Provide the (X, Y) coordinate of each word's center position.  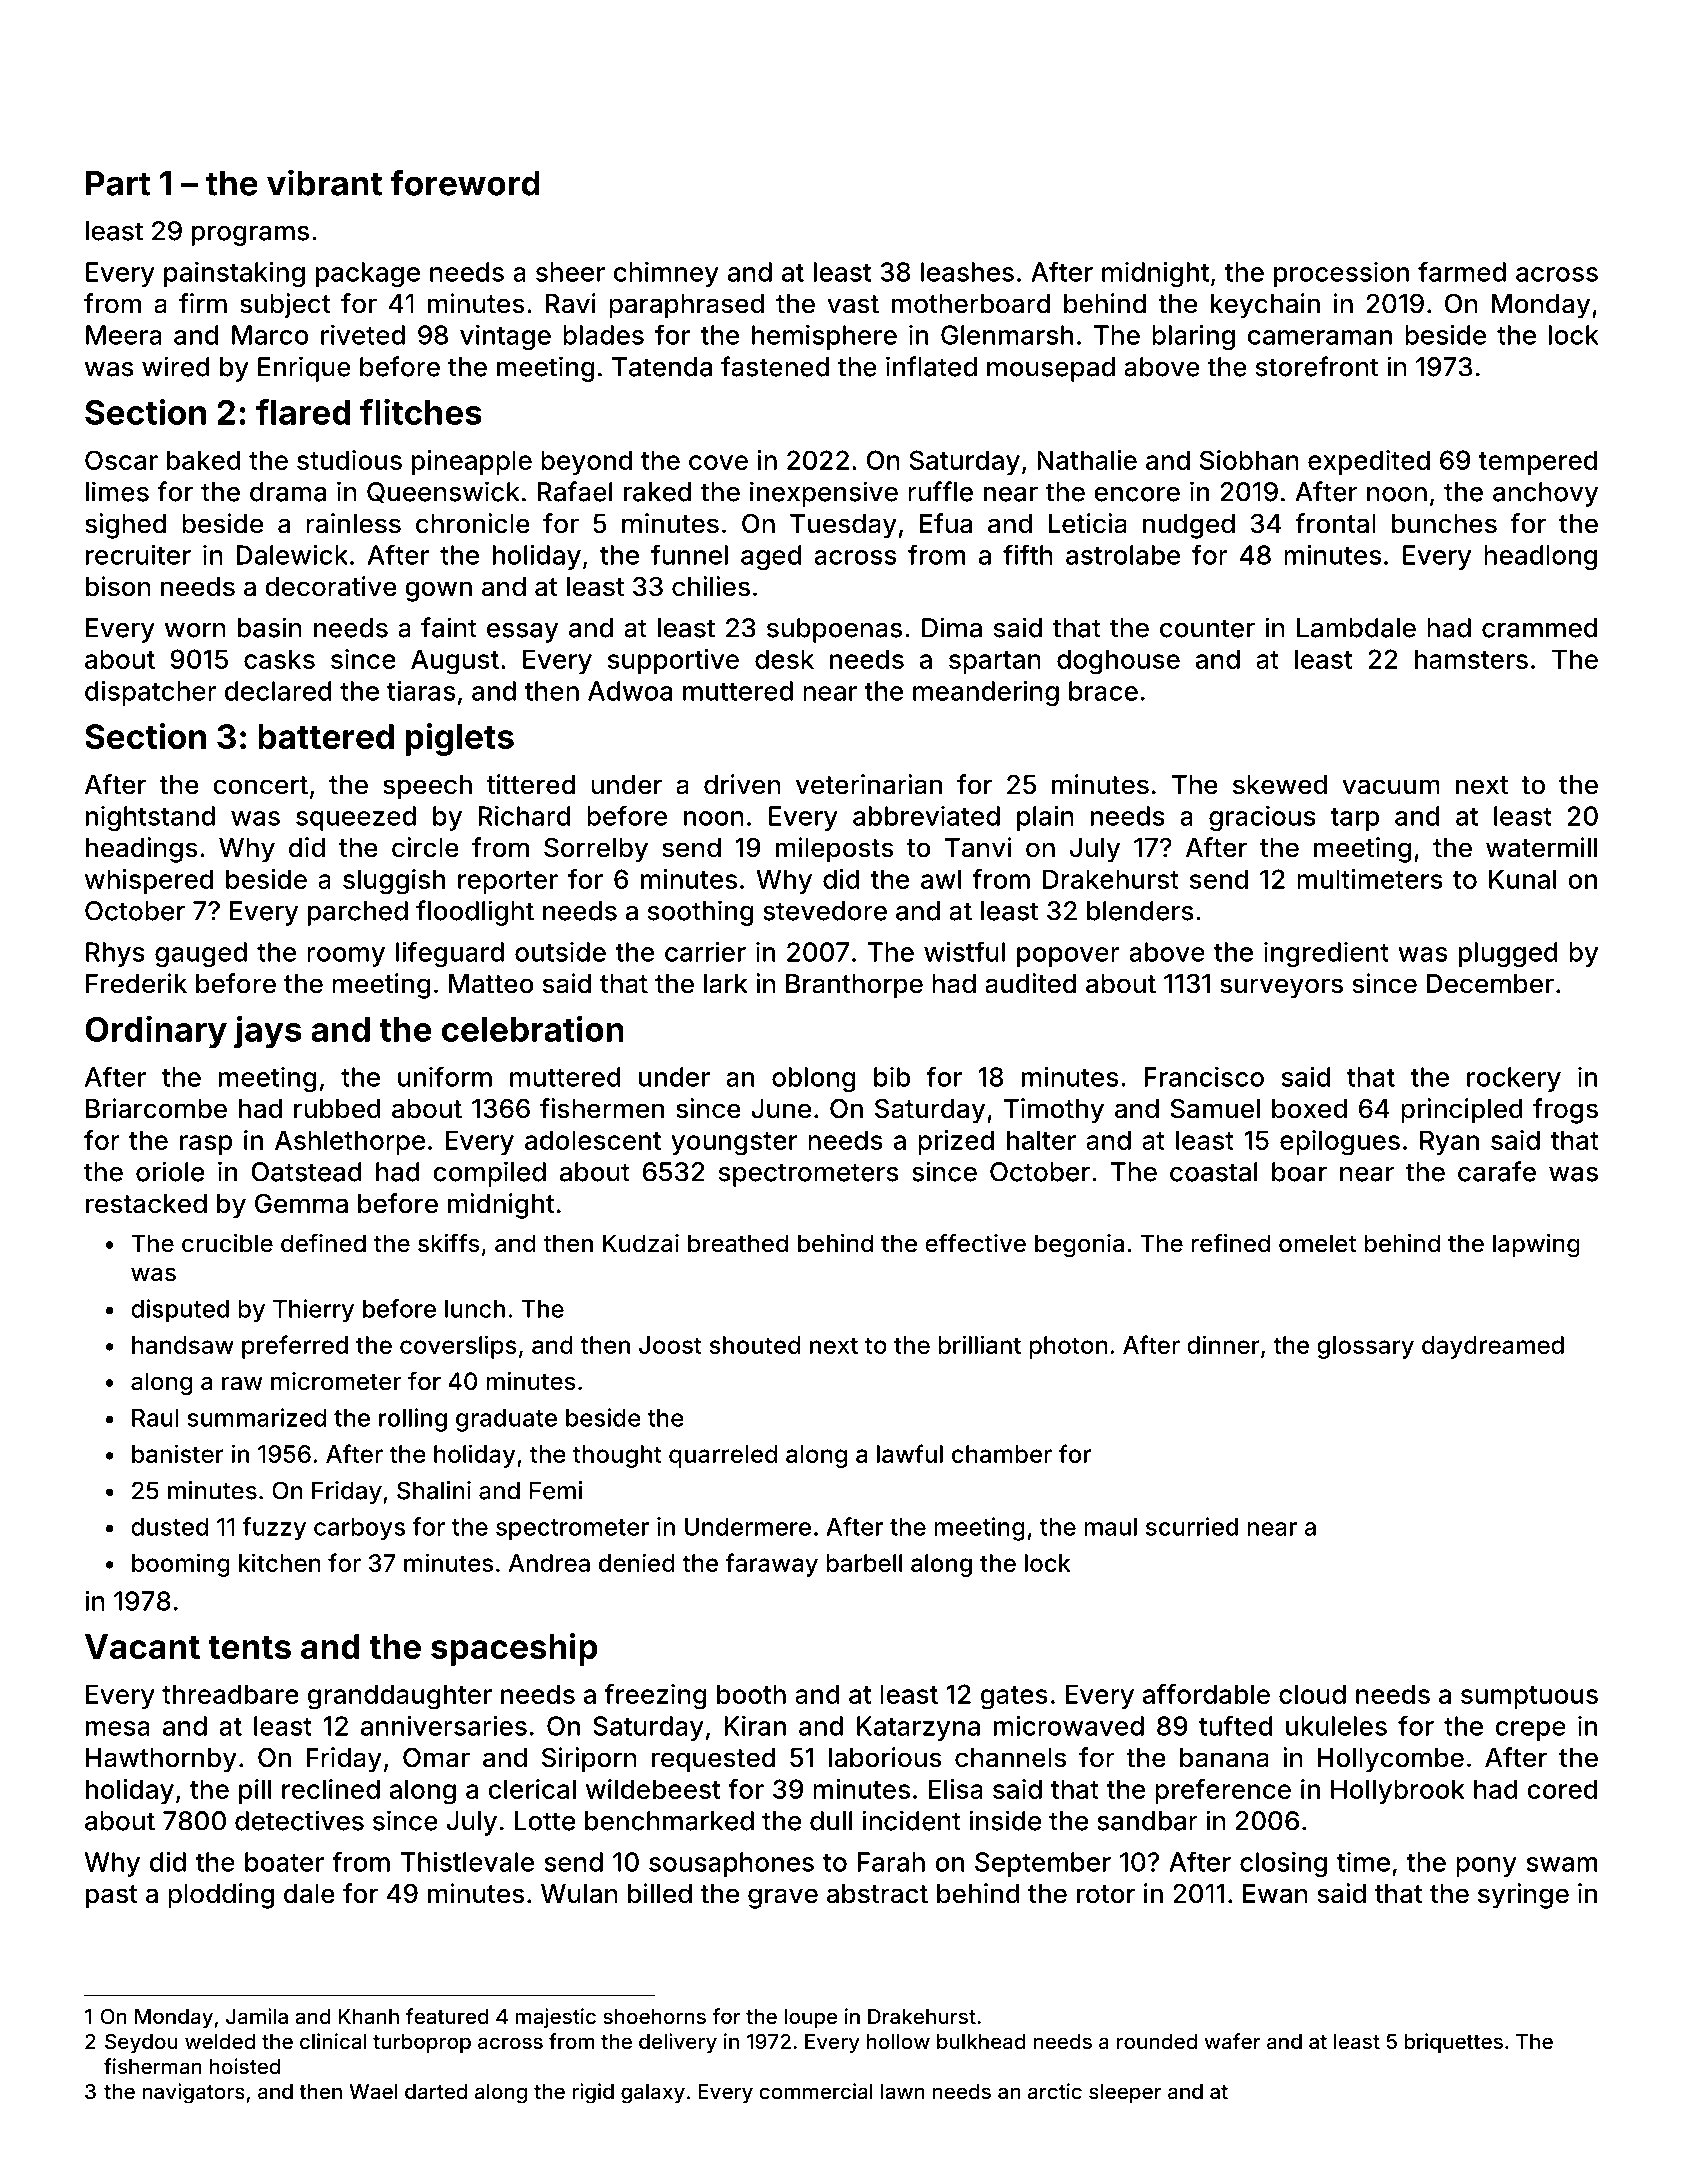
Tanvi (978, 847)
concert (260, 785)
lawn (903, 2091)
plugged (1508, 954)
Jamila (257, 2016)
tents (249, 1647)
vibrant (324, 182)
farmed (1462, 271)
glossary (1365, 1347)
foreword (465, 183)
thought (617, 1456)
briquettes (1453, 2043)
